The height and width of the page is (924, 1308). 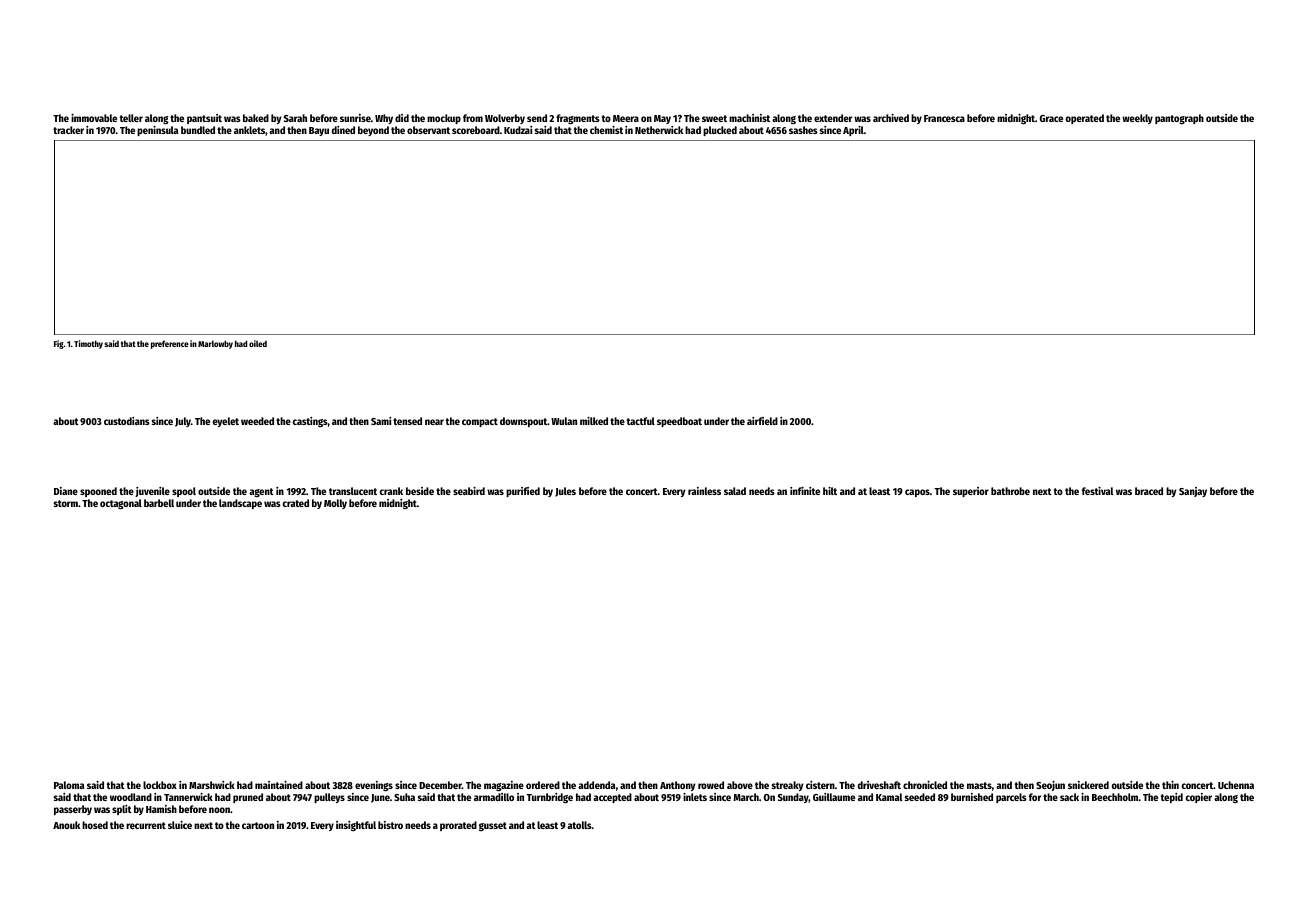 I want to click on translucent, so click(x=353, y=491).
